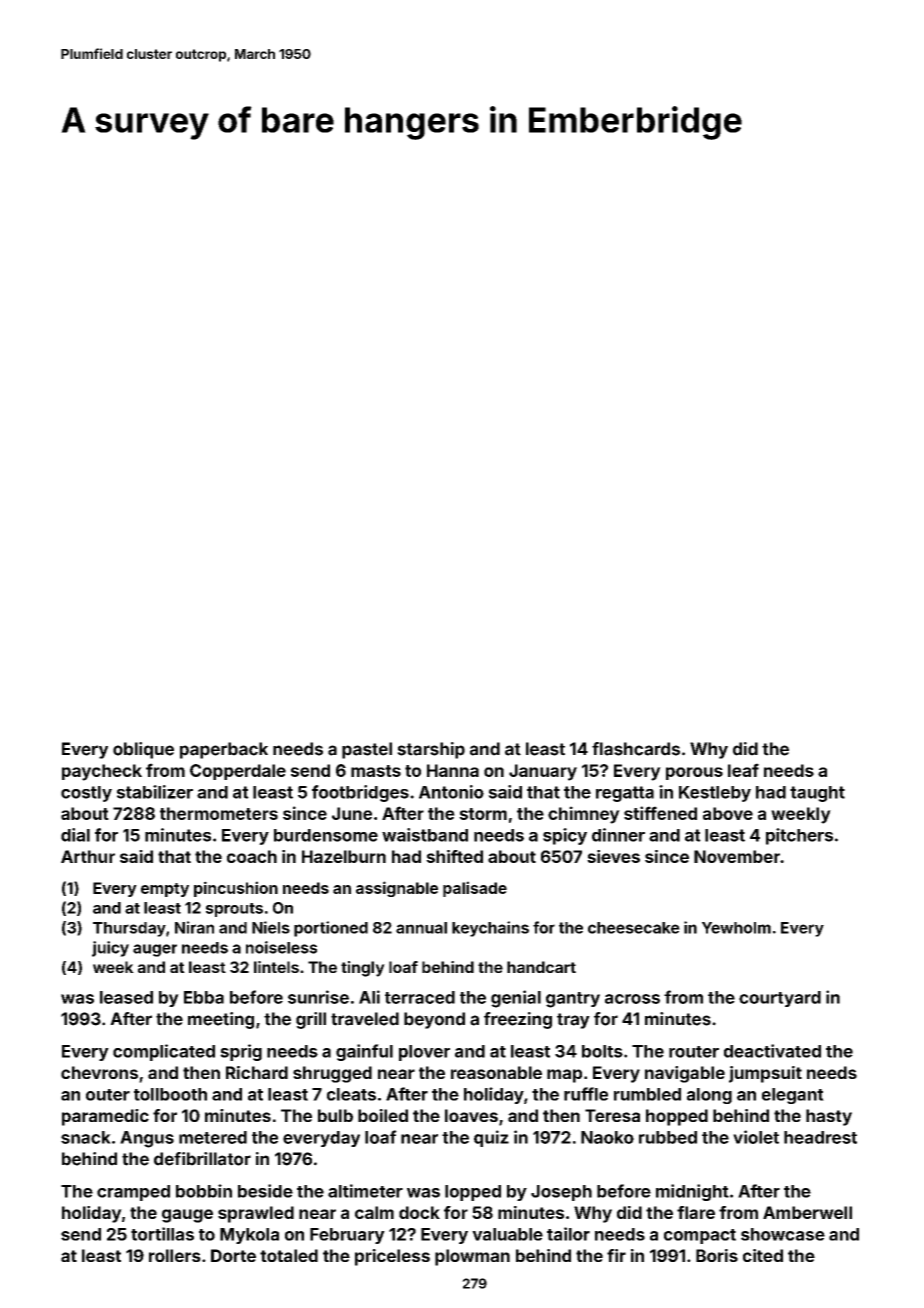 This screenshot has height=1308, width=924. Describe the element at coordinates (421, 928) in the screenshot. I see `annual` at that location.
